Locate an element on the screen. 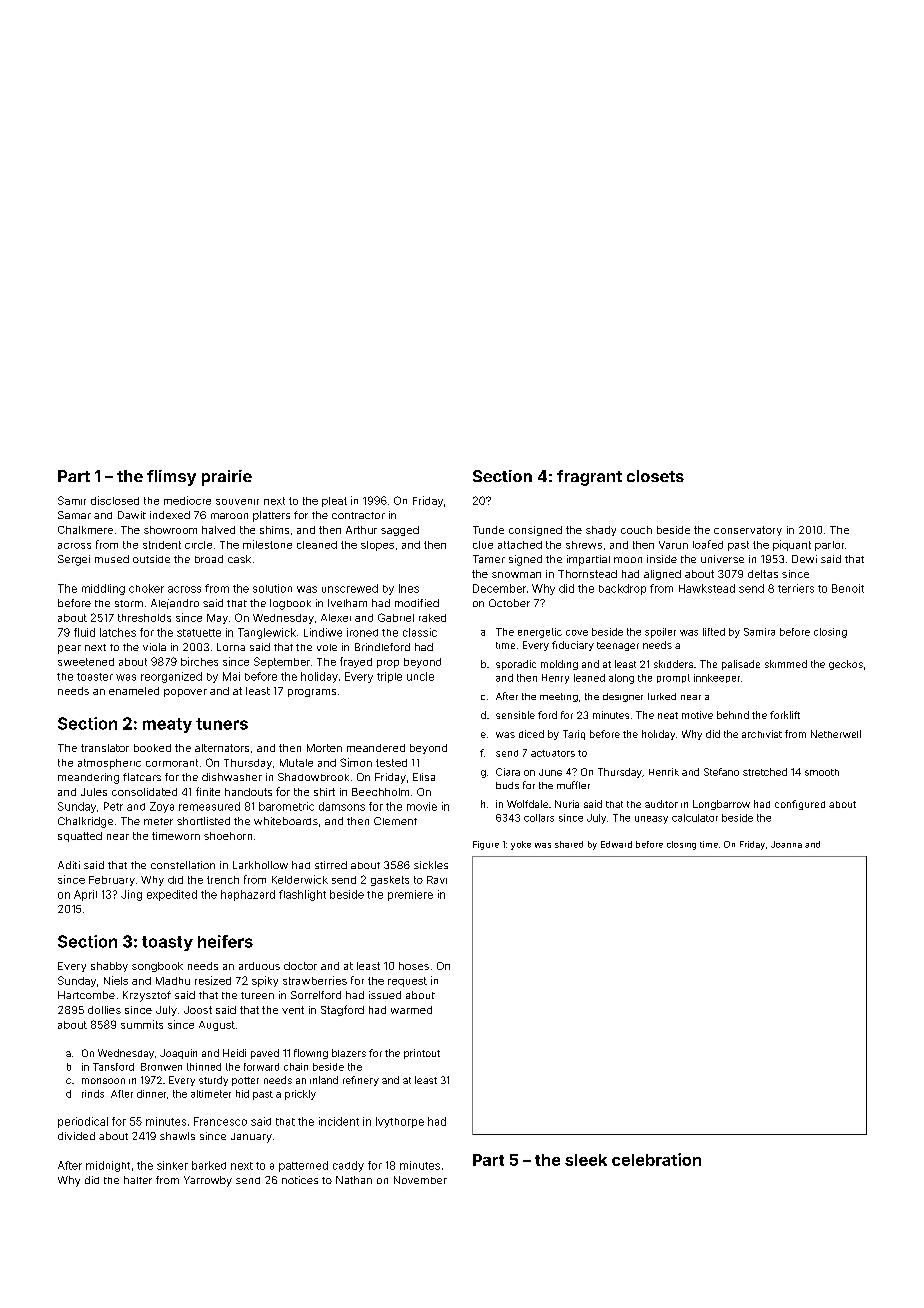  heifers is located at coordinates (225, 941).
